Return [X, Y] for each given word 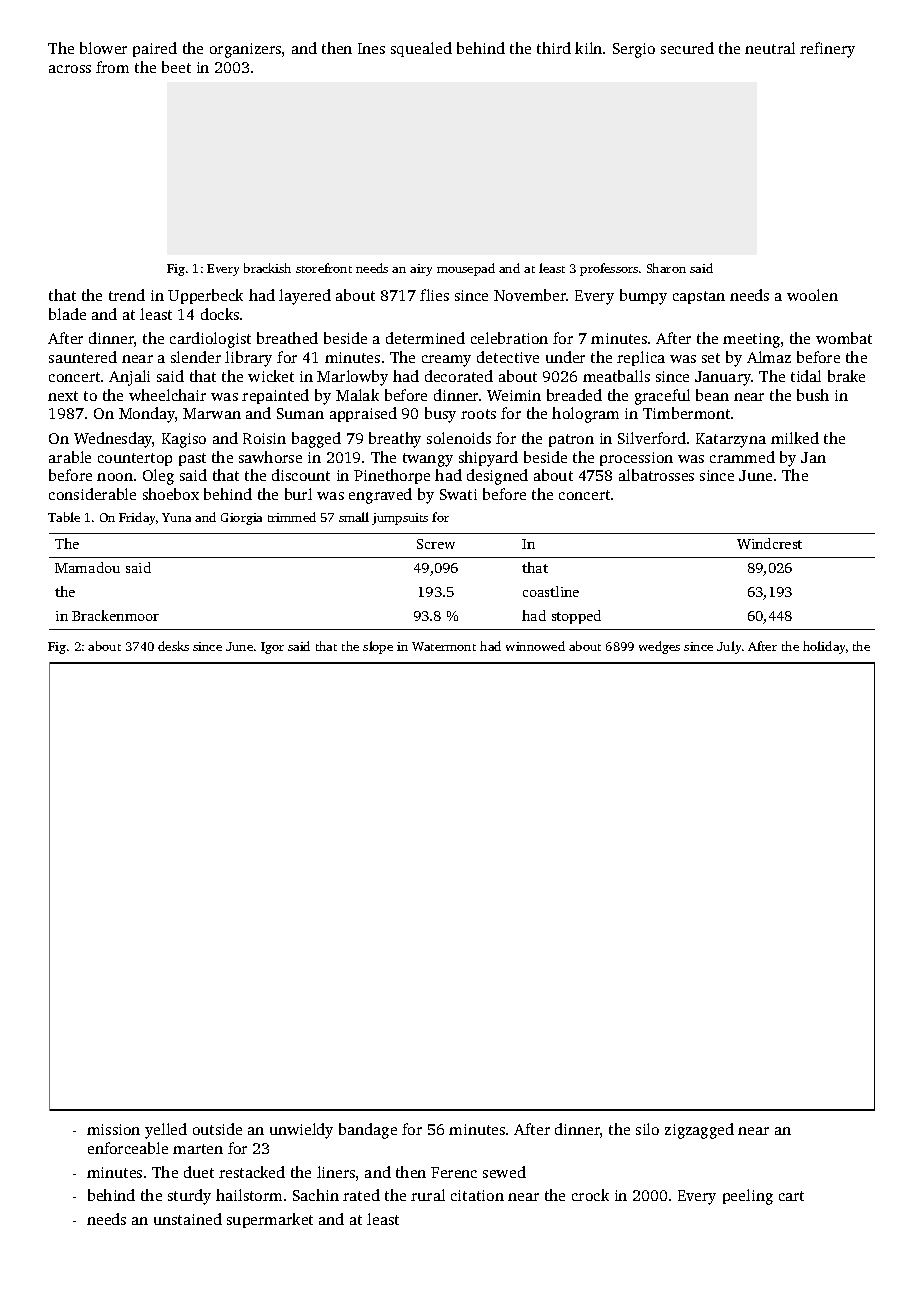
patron [571, 440]
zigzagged [699, 1131]
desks [173, 646]
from [112, 67]
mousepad [466, 269]
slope [378, 647]
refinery [827, 50]
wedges [659, 647]
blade [67, 314]
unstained [188, 1219]
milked [795, 438]
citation [477, 1195]
